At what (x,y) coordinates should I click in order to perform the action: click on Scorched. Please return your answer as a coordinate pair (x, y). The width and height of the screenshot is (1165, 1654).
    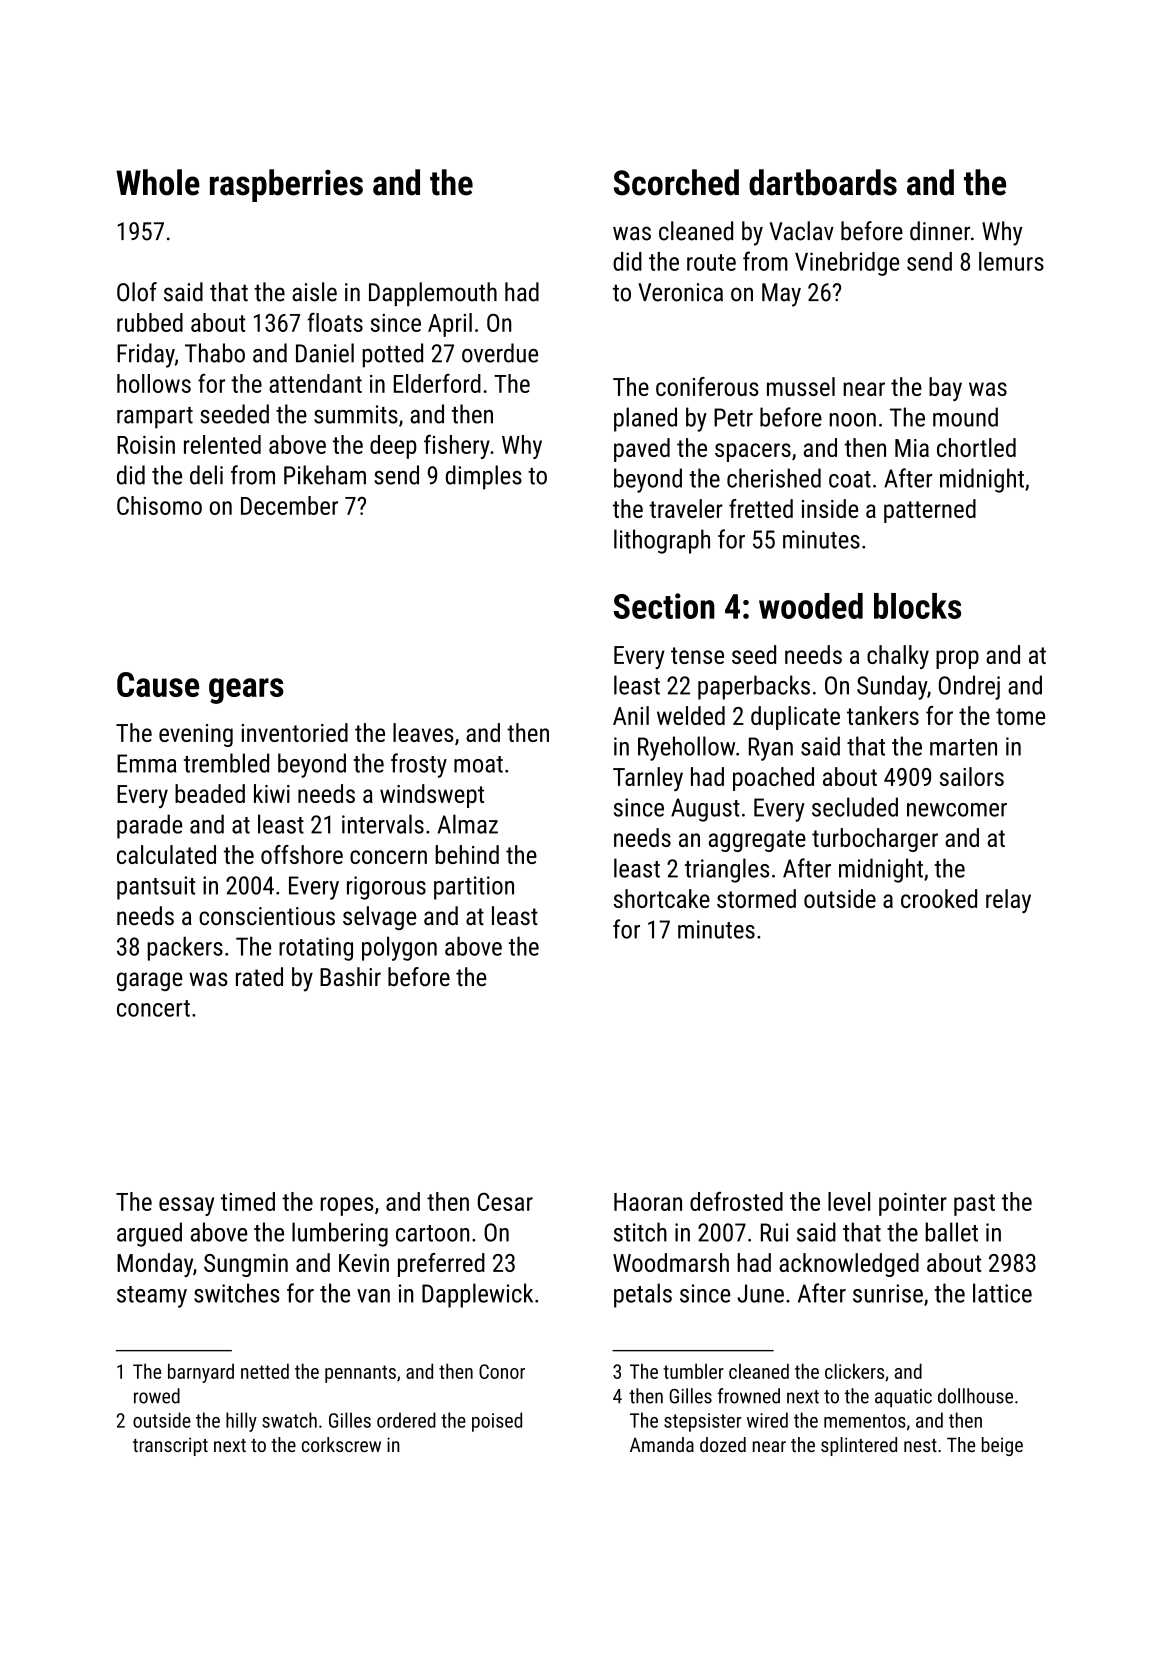
    Looking at the image, I should click on (676, 182).
